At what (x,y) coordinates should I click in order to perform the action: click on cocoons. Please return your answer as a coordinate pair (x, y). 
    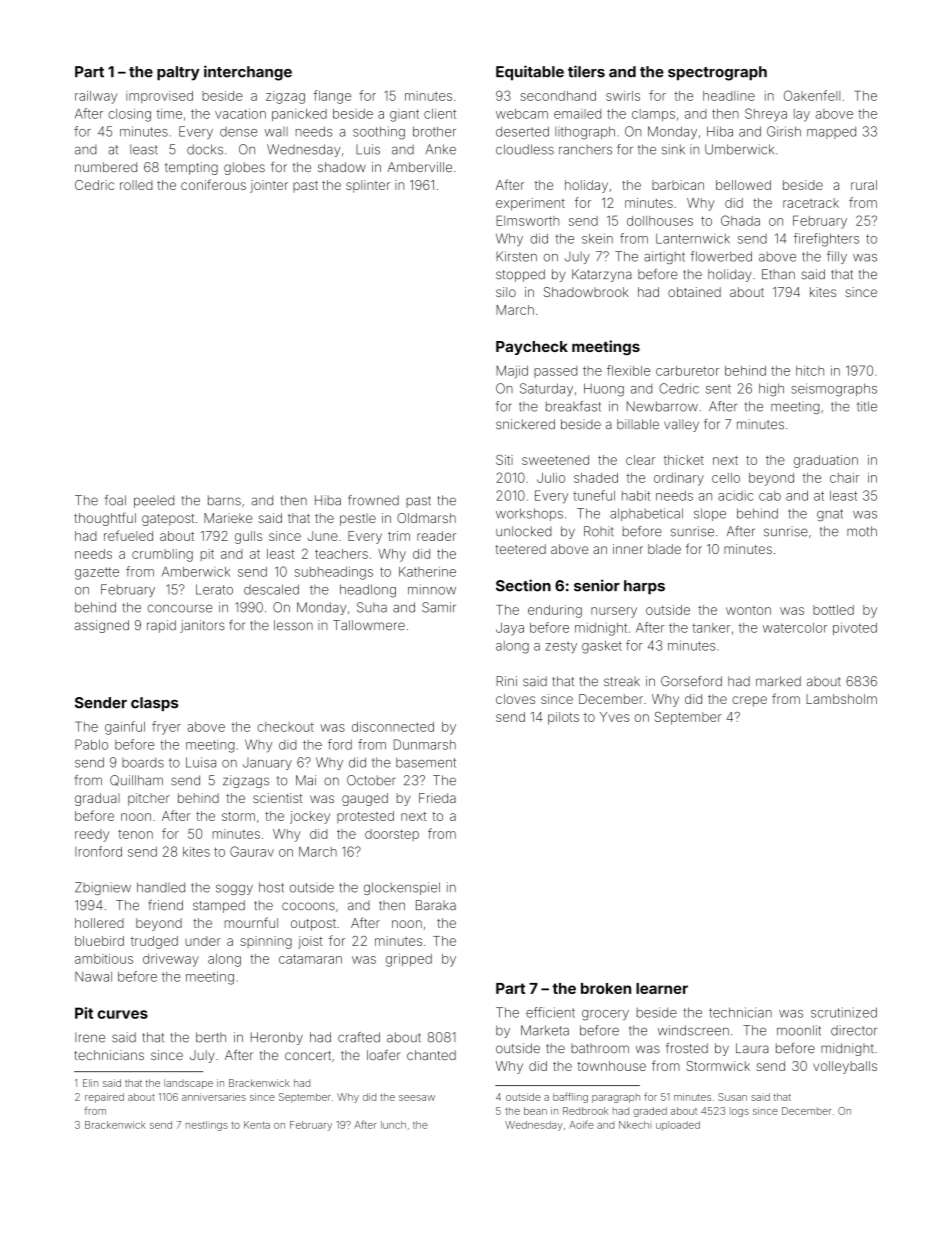
    Looking at the image, I should click on (308, 906).
